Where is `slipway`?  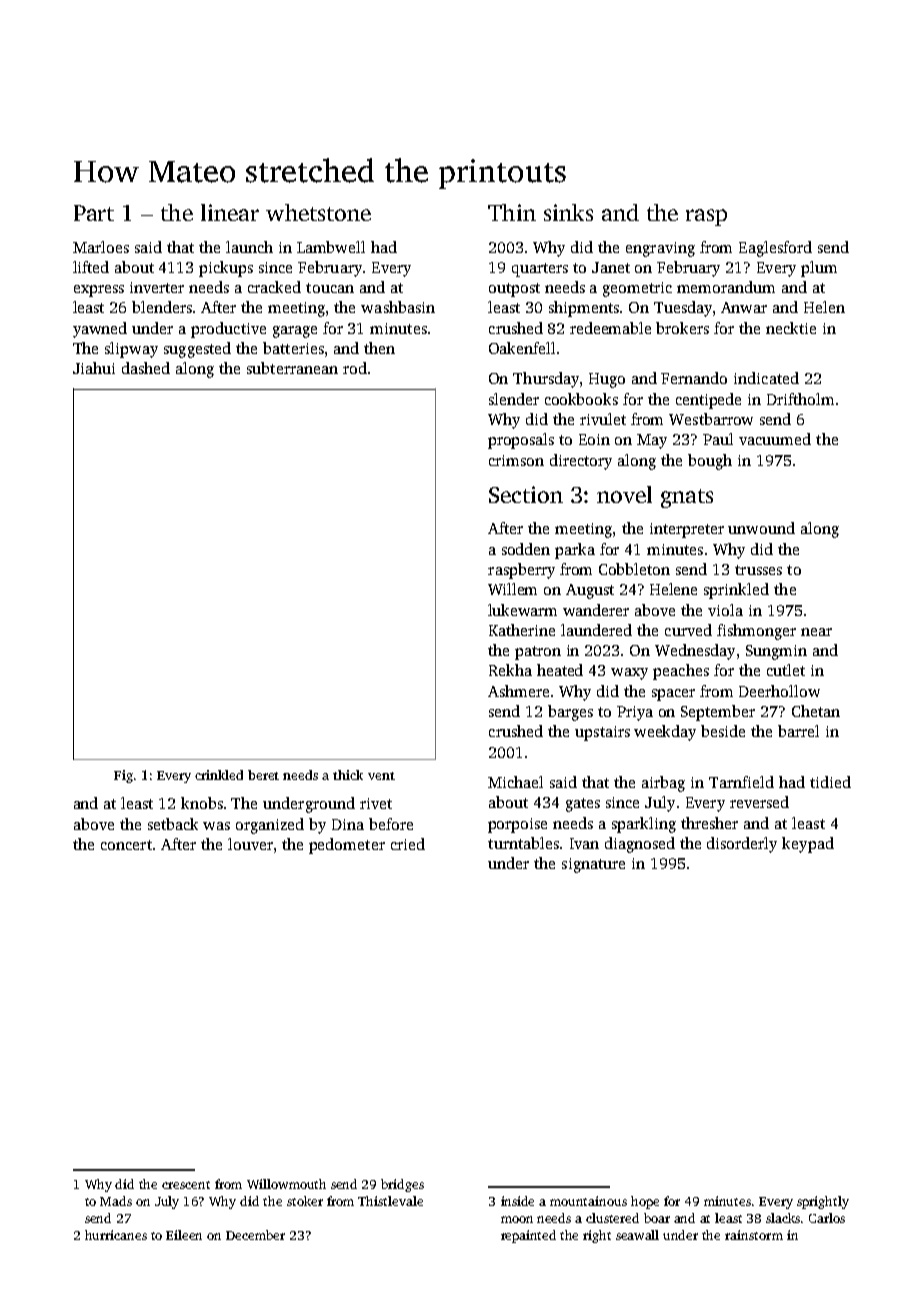
slipway is located at coordinates (131, 350).
